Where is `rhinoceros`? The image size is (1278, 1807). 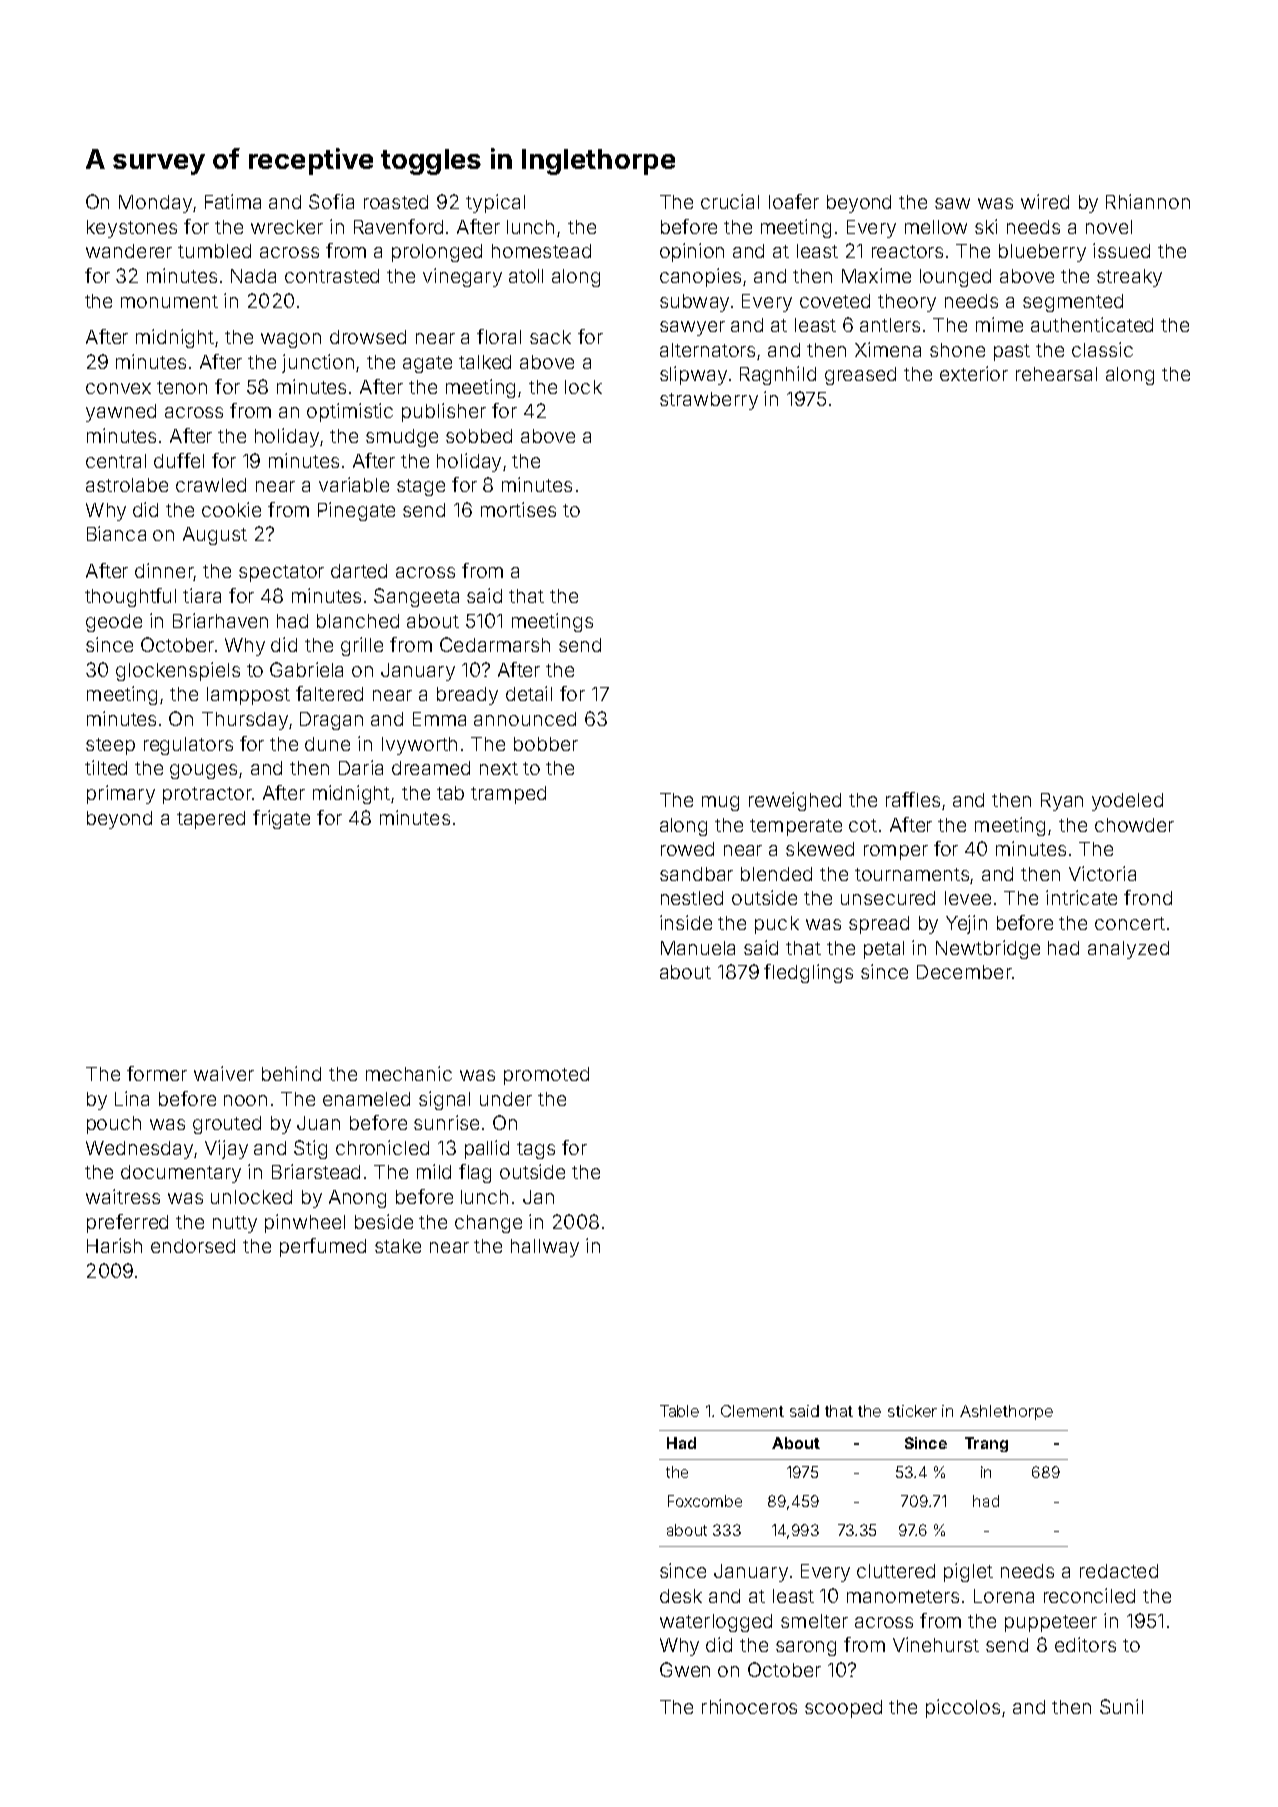 rhinoceros is located at coordinates (749, 1706).
